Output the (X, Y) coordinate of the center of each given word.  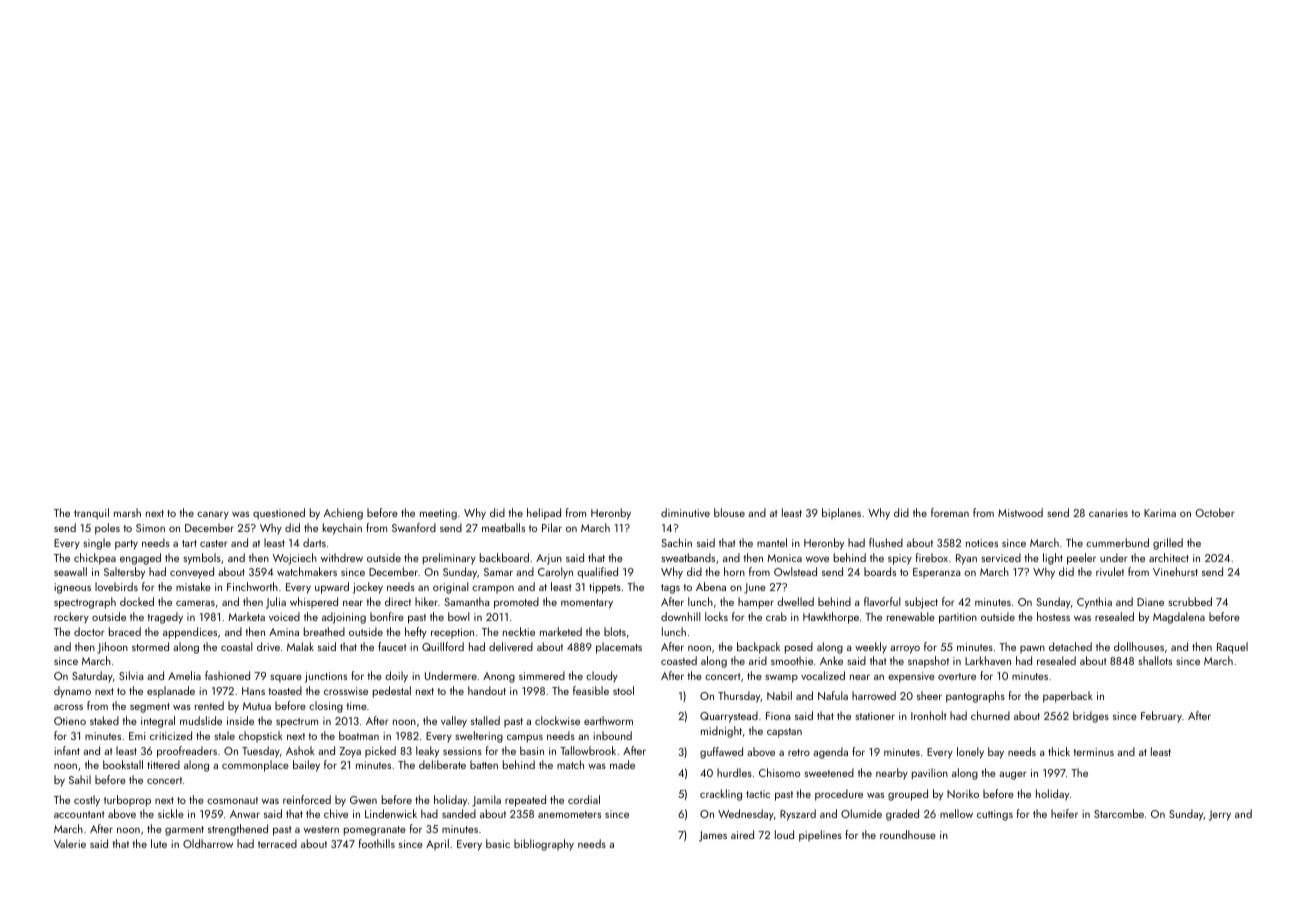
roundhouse (908, 834)
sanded (459, 813)
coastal (237, 646)
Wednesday (746, 815)
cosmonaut (232, 800)
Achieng (343, 514)
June (755, 588)
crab (776, 616)
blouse (729, 512)
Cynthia (1094, 603)
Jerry (1220, 815)
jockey (368, 588)
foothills (377, 843)
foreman (950, 512)
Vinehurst (1175, 571)
